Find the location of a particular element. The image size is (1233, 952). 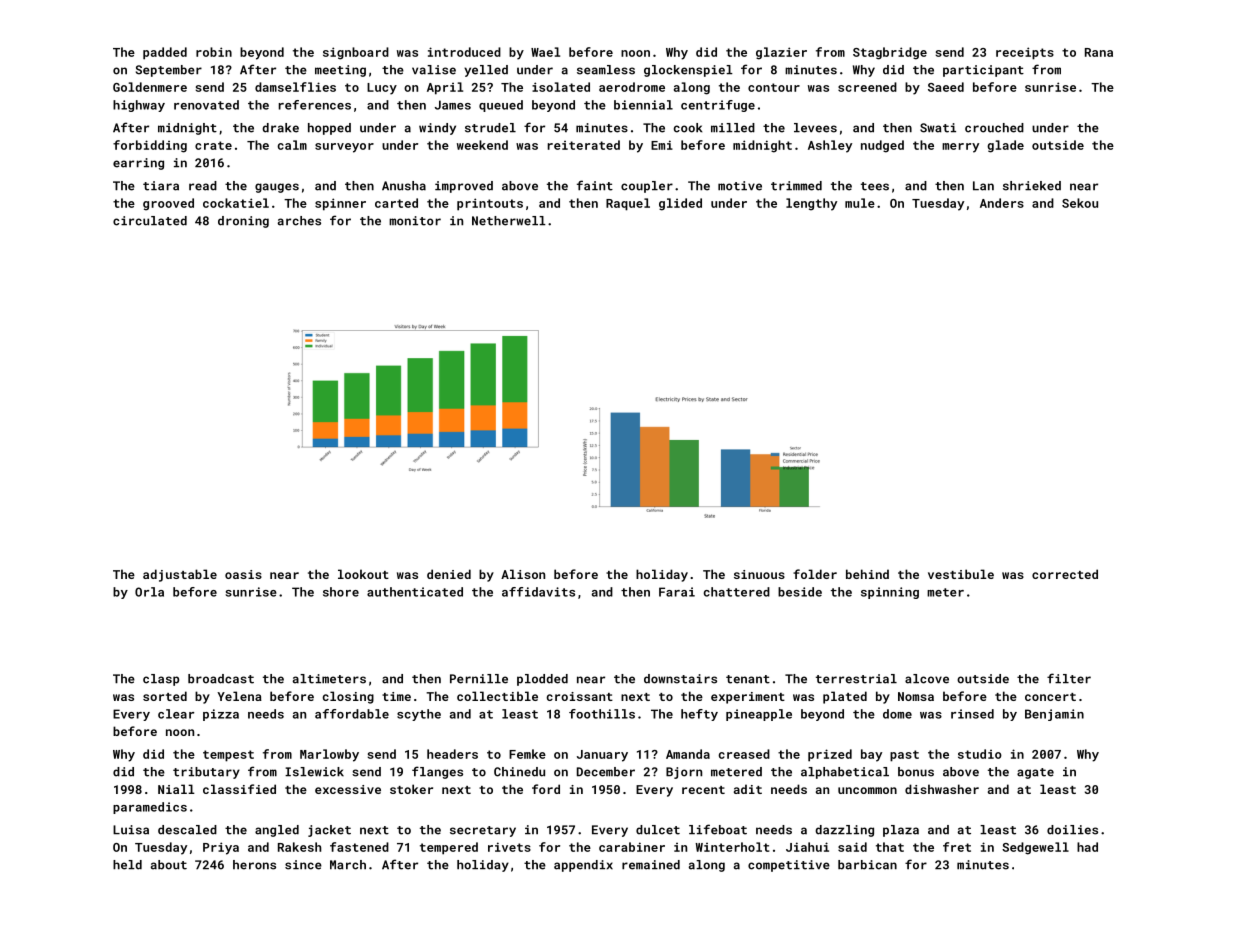

Amanda is located at coordinates (688, 754).
